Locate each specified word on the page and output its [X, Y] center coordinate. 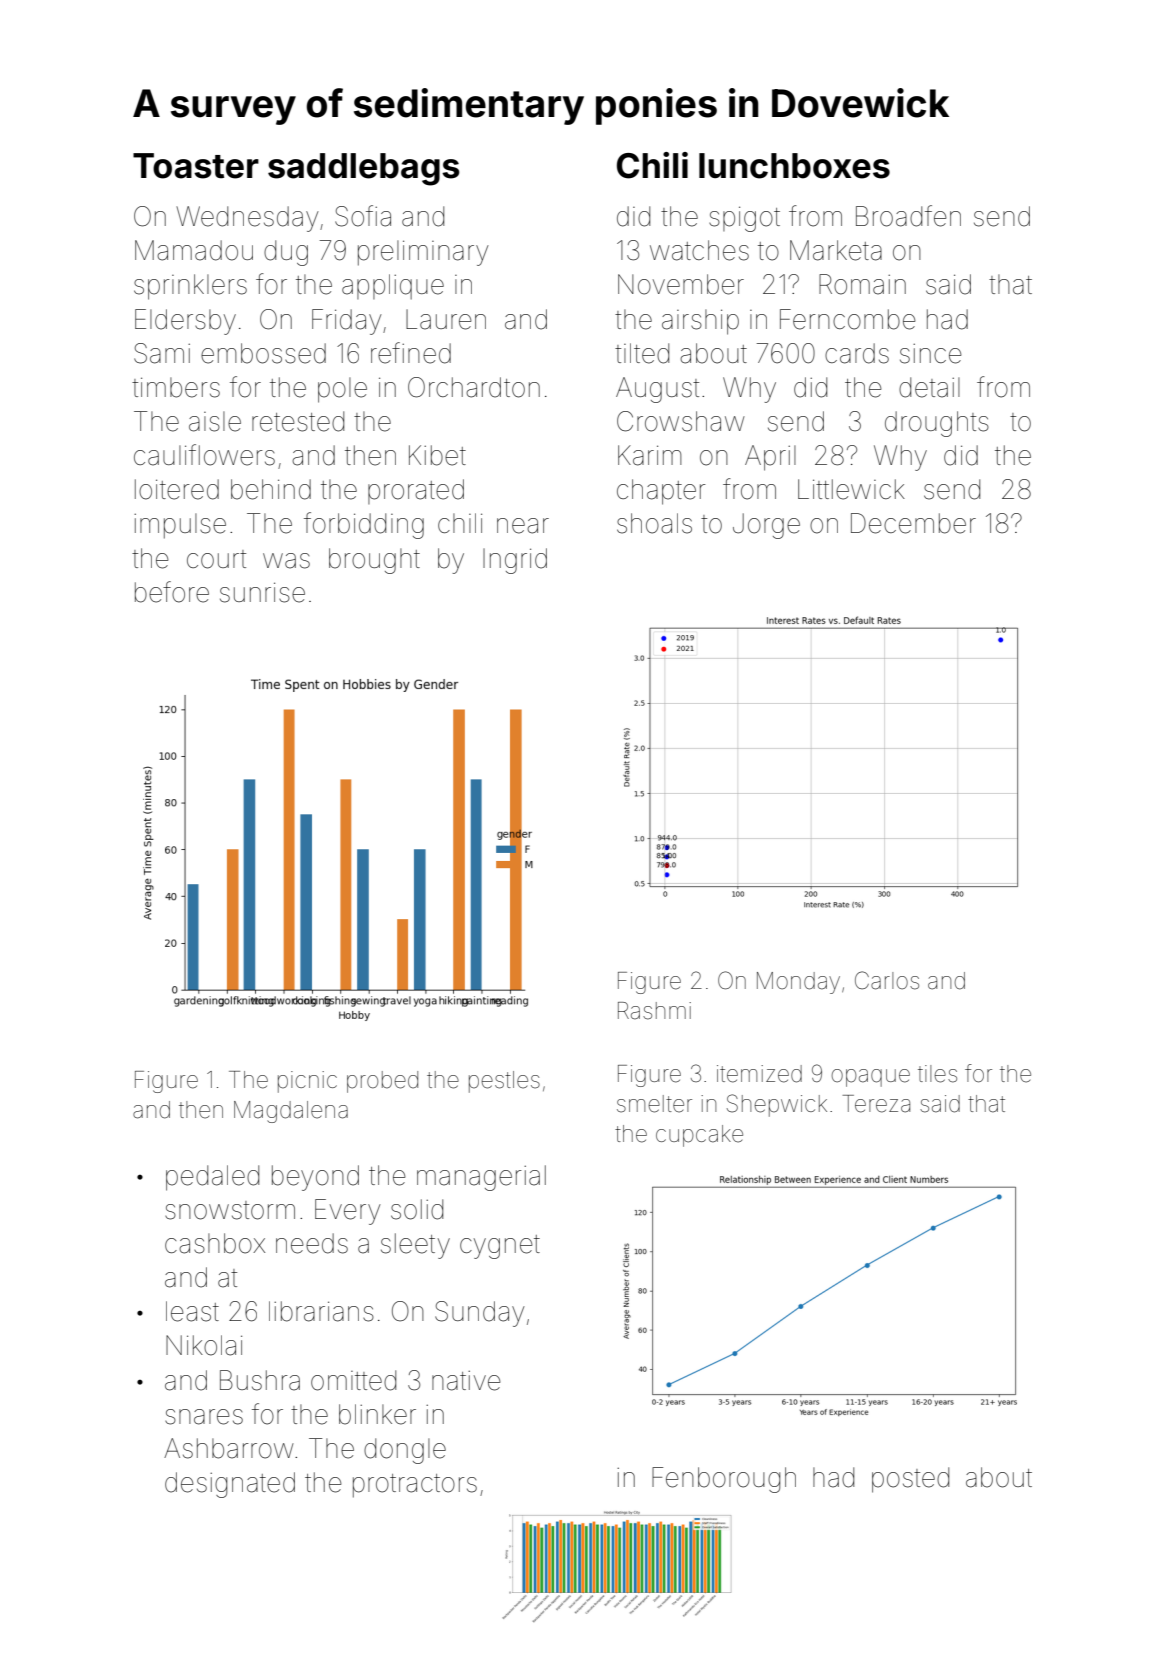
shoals [654, 523]
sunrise [262, 592]
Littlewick [851, 489]
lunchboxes [794, 166]
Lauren [446, 319]
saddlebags [364, 169]
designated [230, 1485]
